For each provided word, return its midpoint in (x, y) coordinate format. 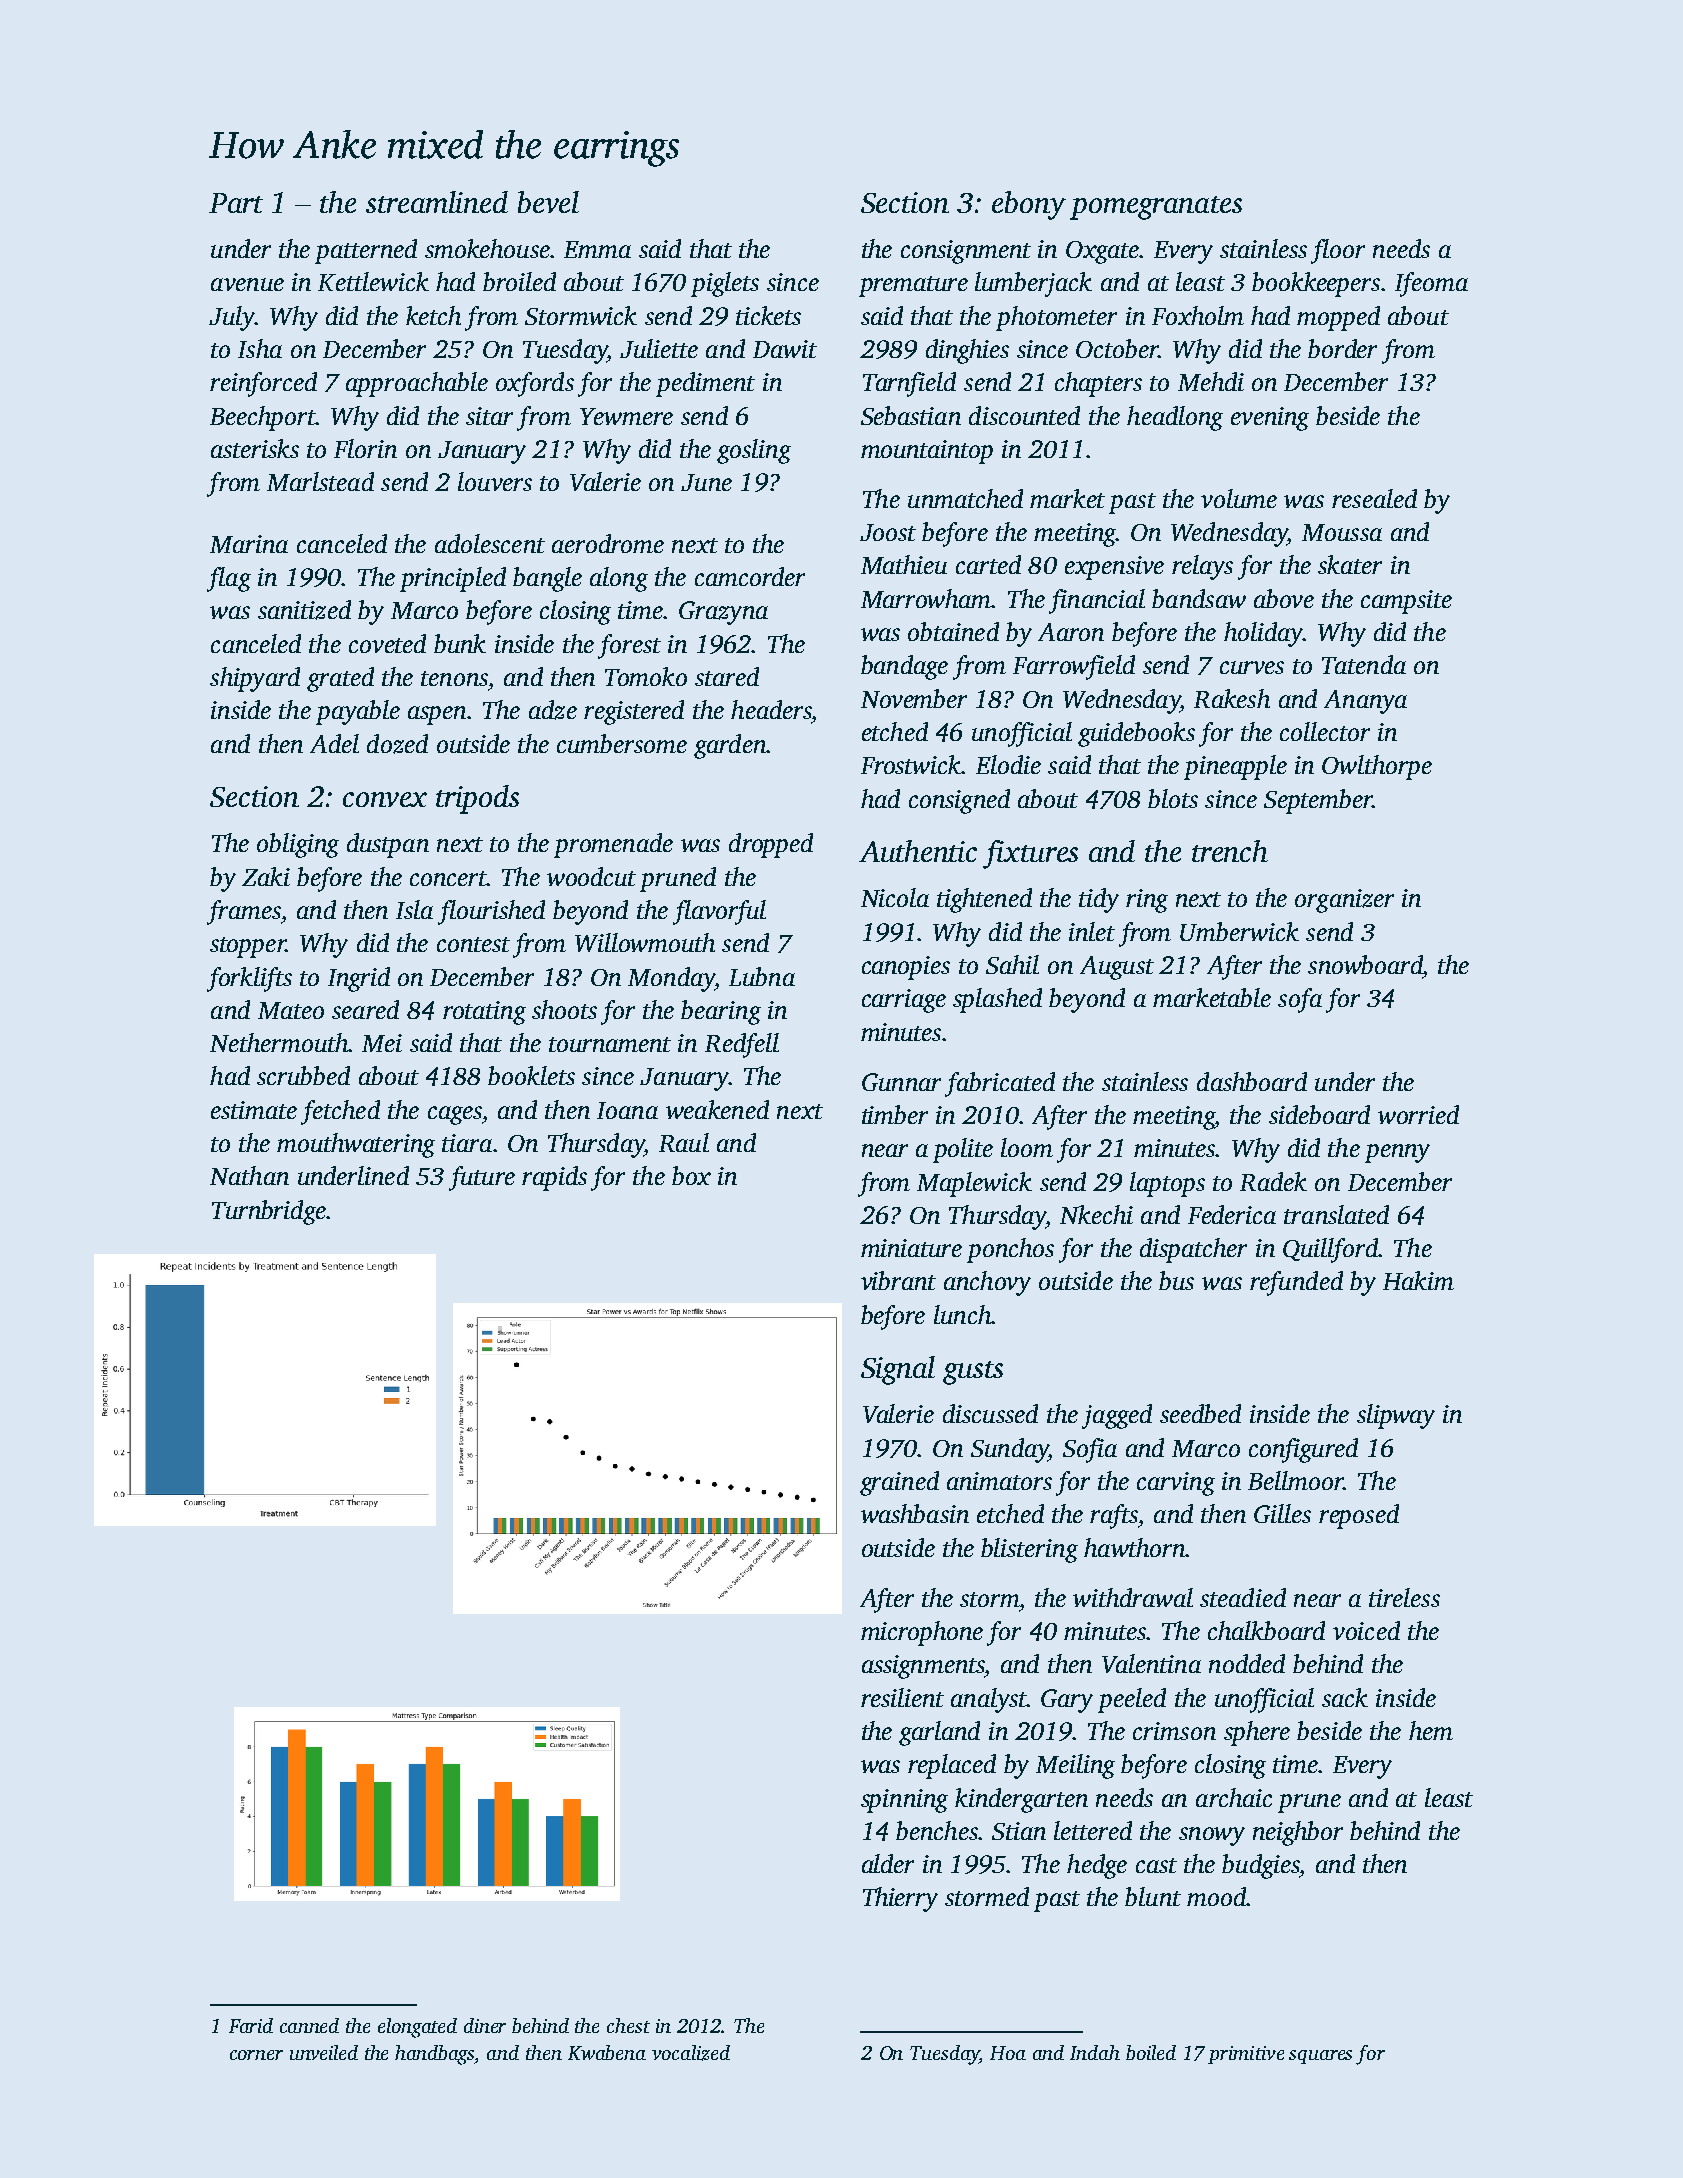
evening (1270, 419)
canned (309, 2025)
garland (939, 1733)
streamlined (437, 202)
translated (1336, 1214)
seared (365, 1009)
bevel (548, 202)
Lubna (762, 976)
